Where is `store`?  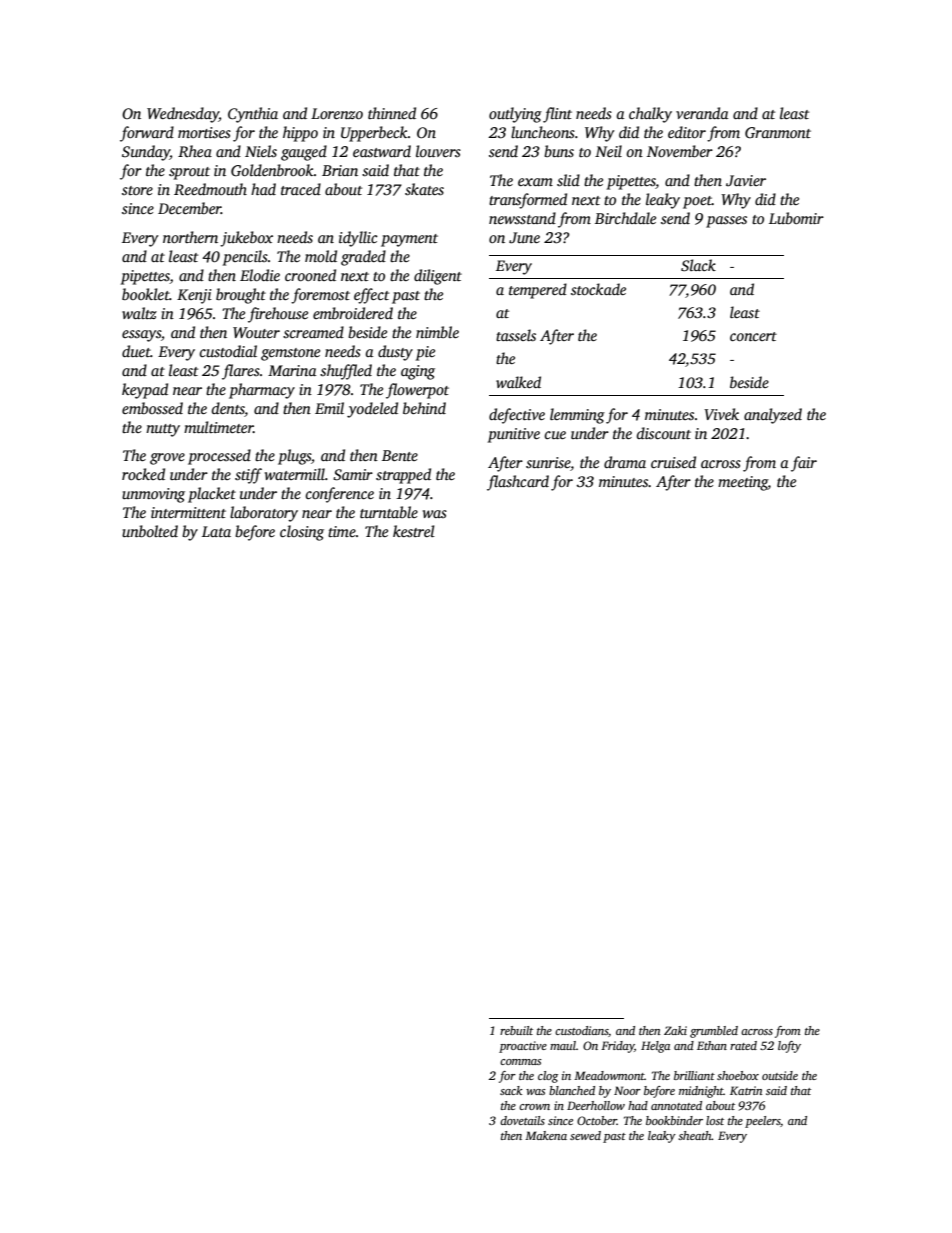 store is located at coordinates (137, 190).
